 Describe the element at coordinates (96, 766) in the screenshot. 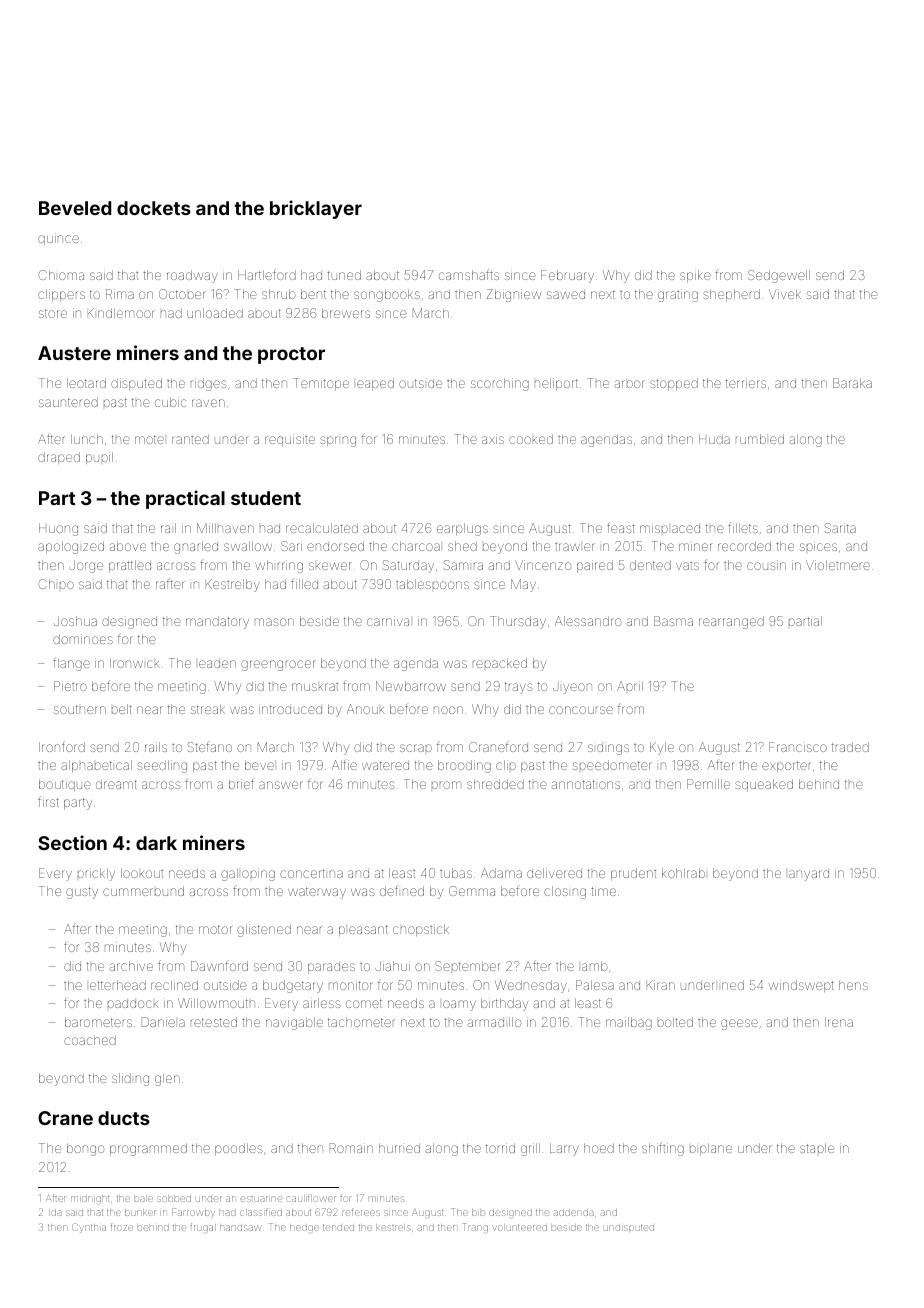

I see `alphabetical` at that location.
